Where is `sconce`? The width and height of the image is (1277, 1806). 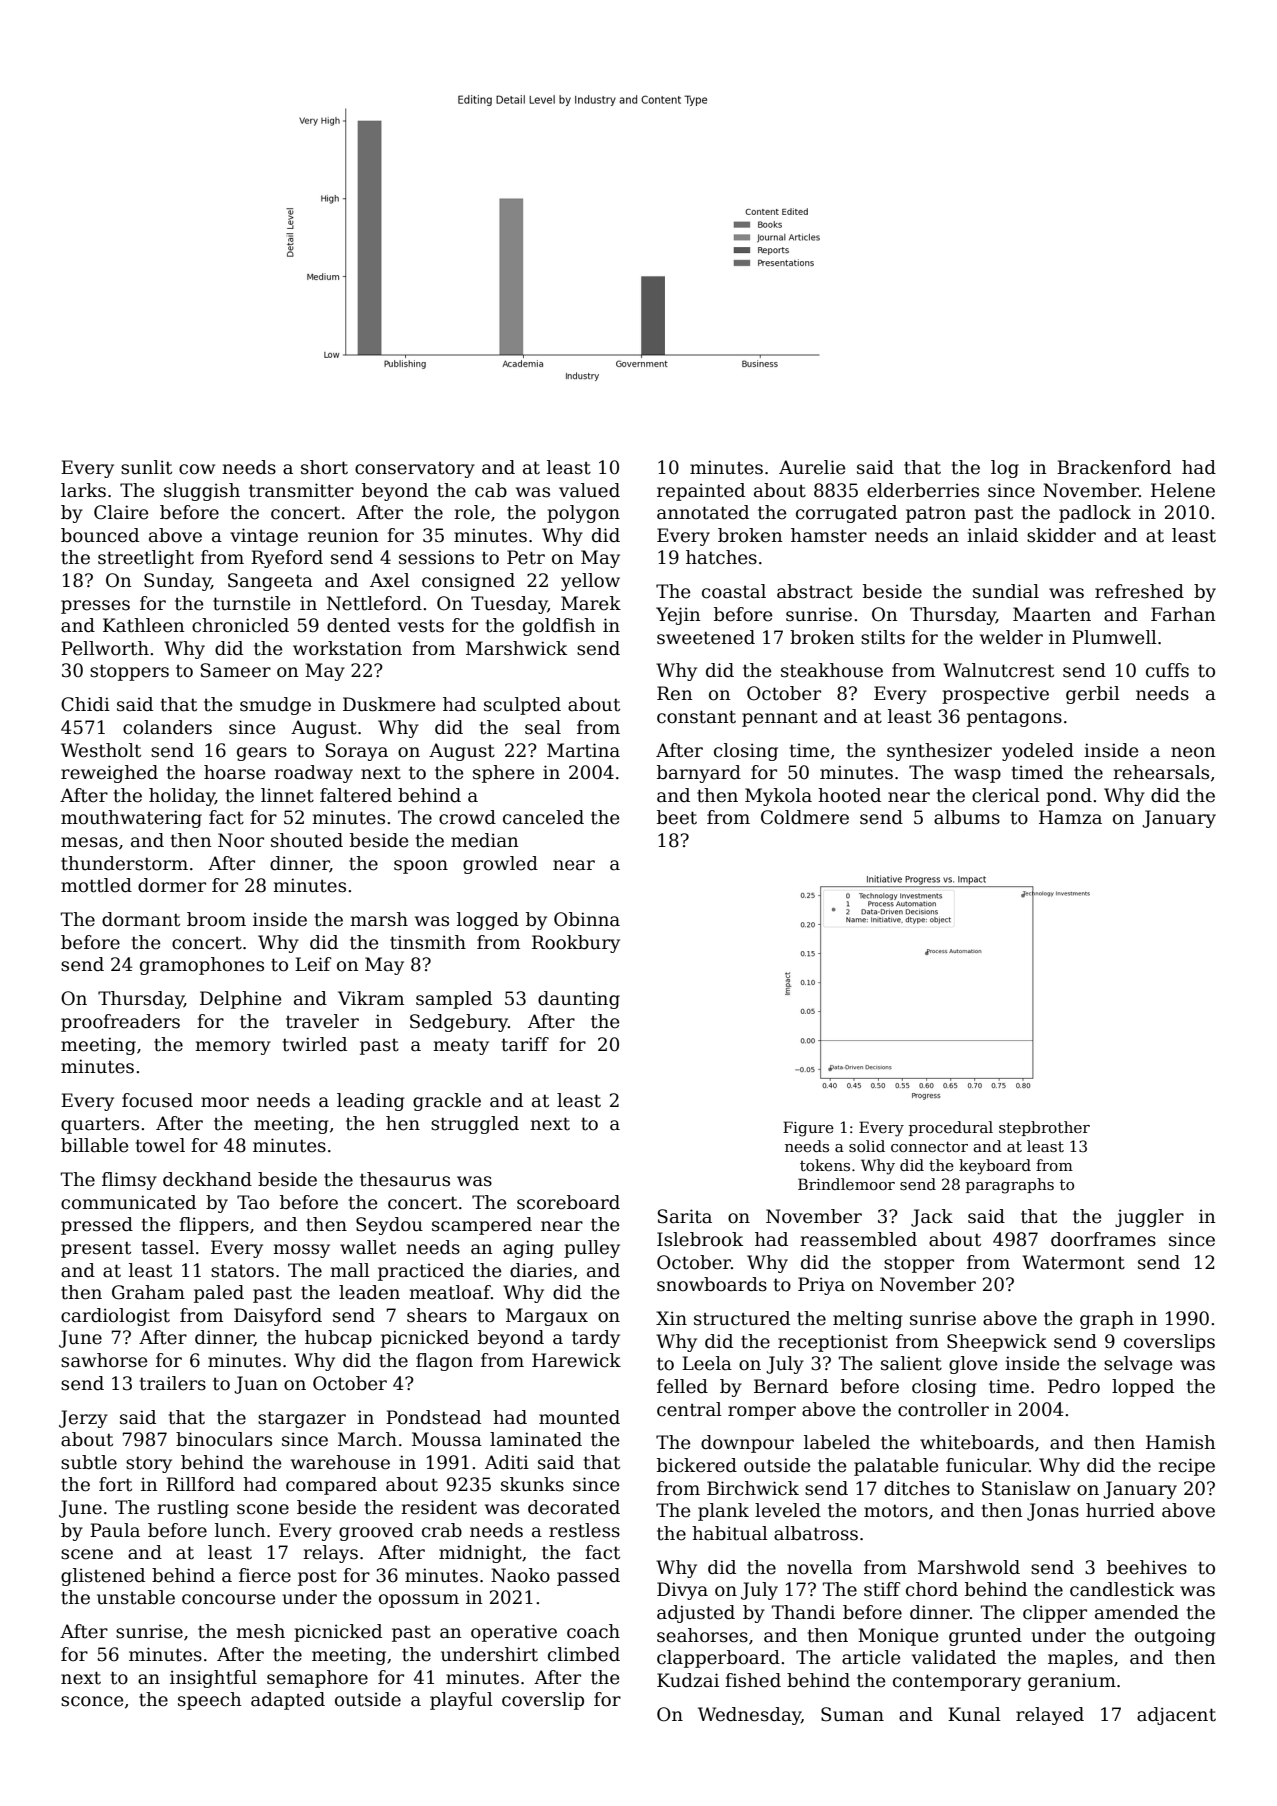
sconce is located at coordinates (92, 1701).
